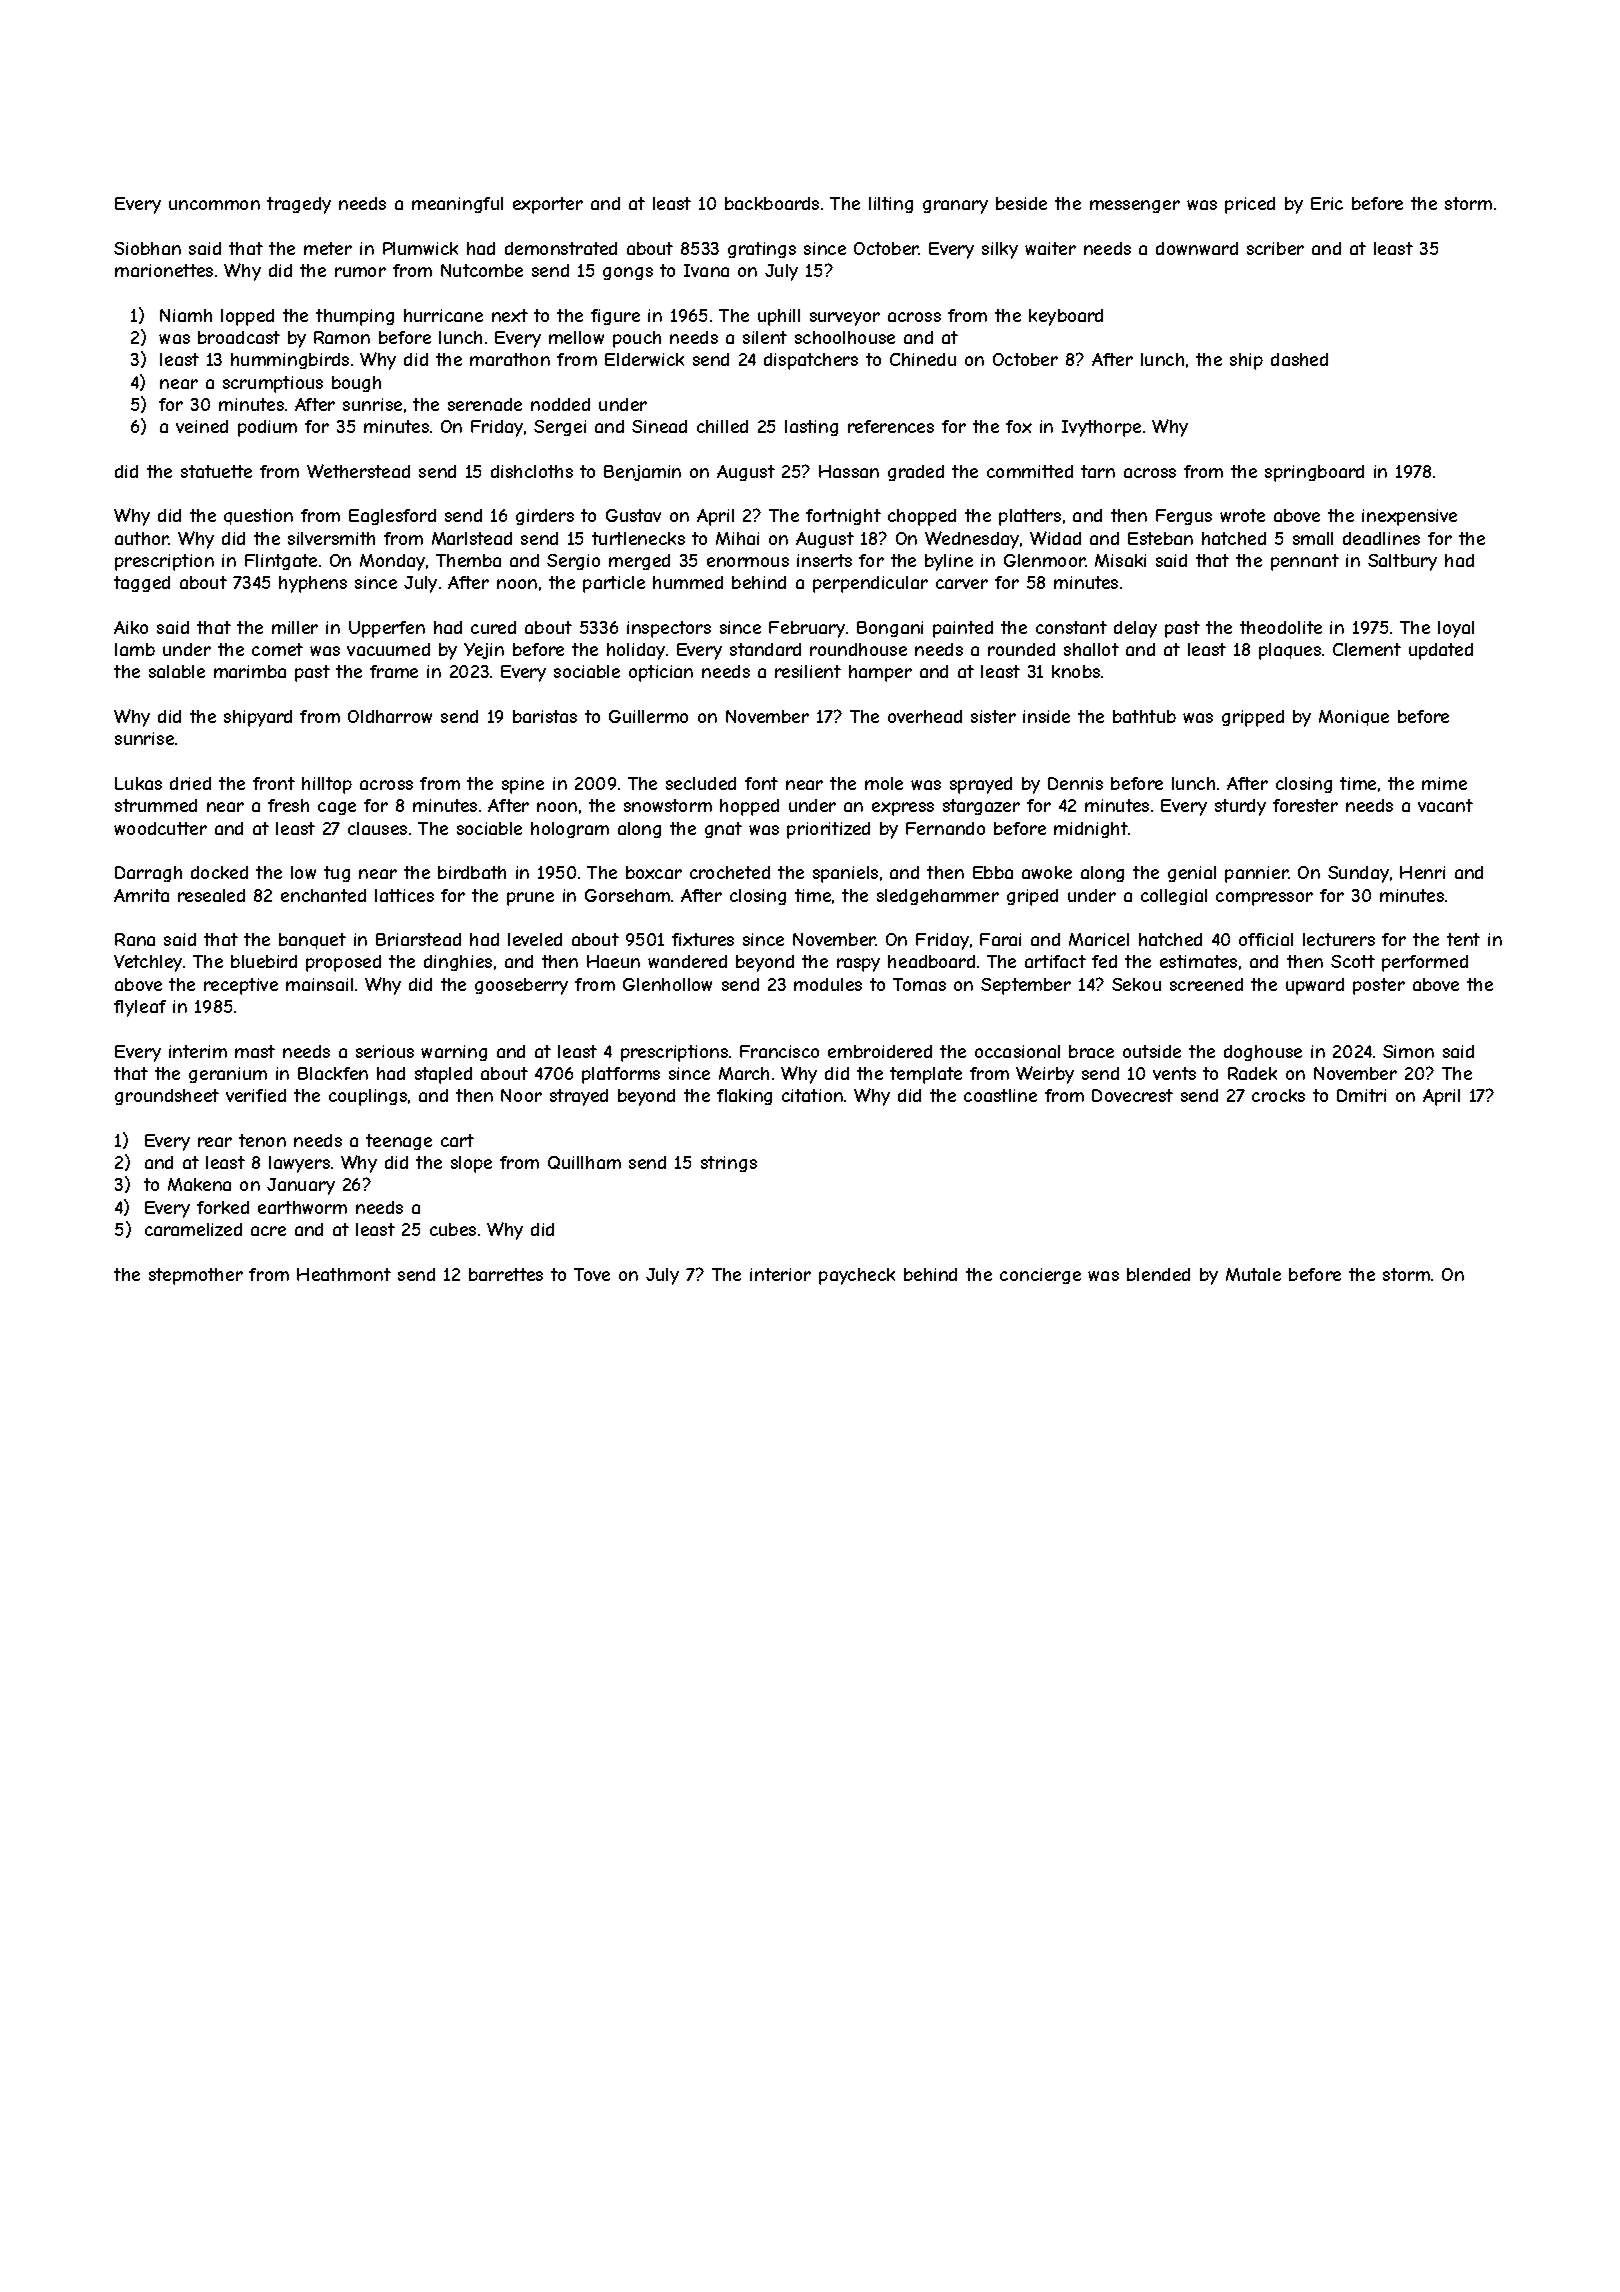 The width and height of the document is (1620, 2292). Describe the element at coordinates (870, 584) in the document. I see `perpendicular` at that location.
